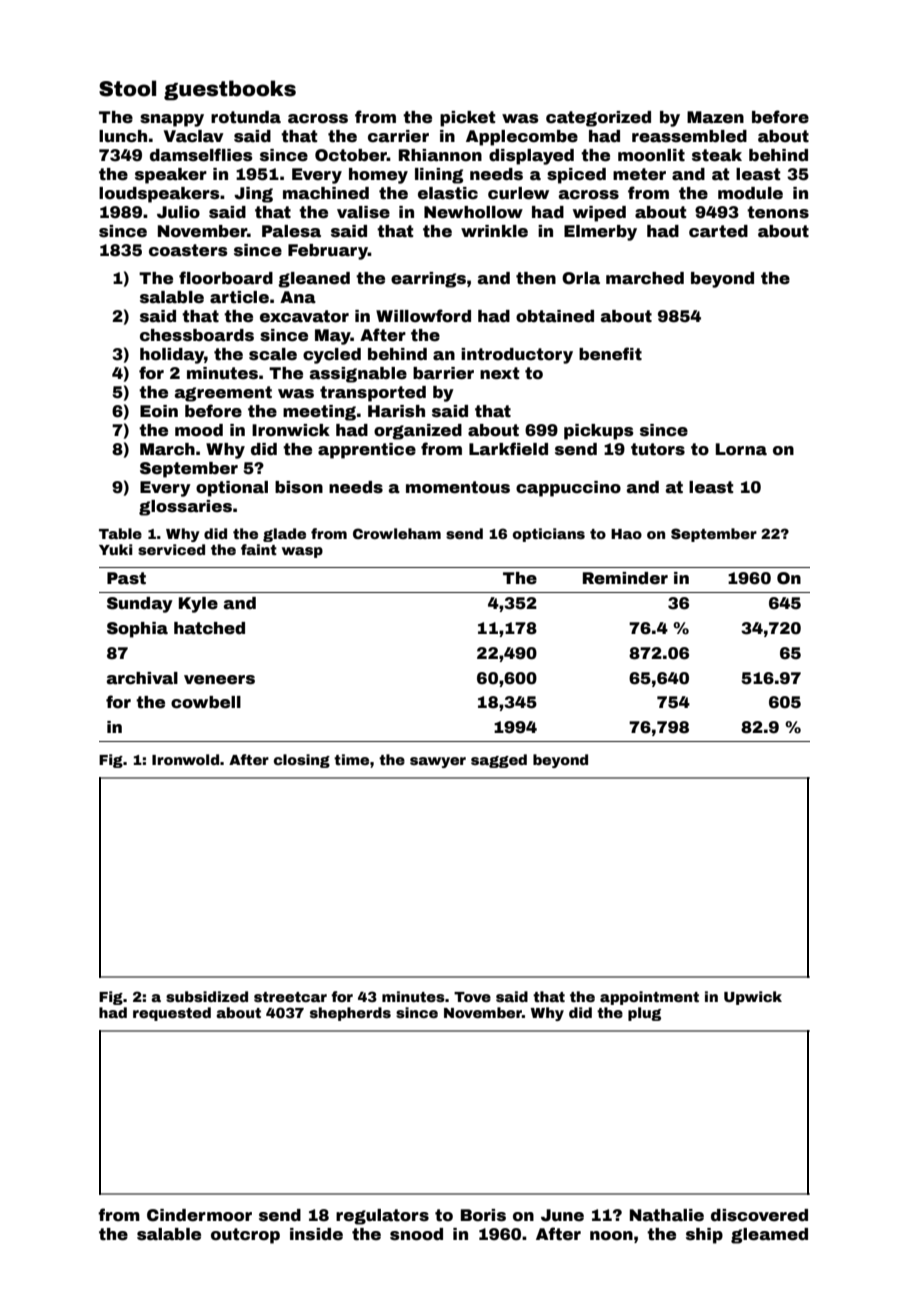  I want to click on picket, so click(467, 119).
